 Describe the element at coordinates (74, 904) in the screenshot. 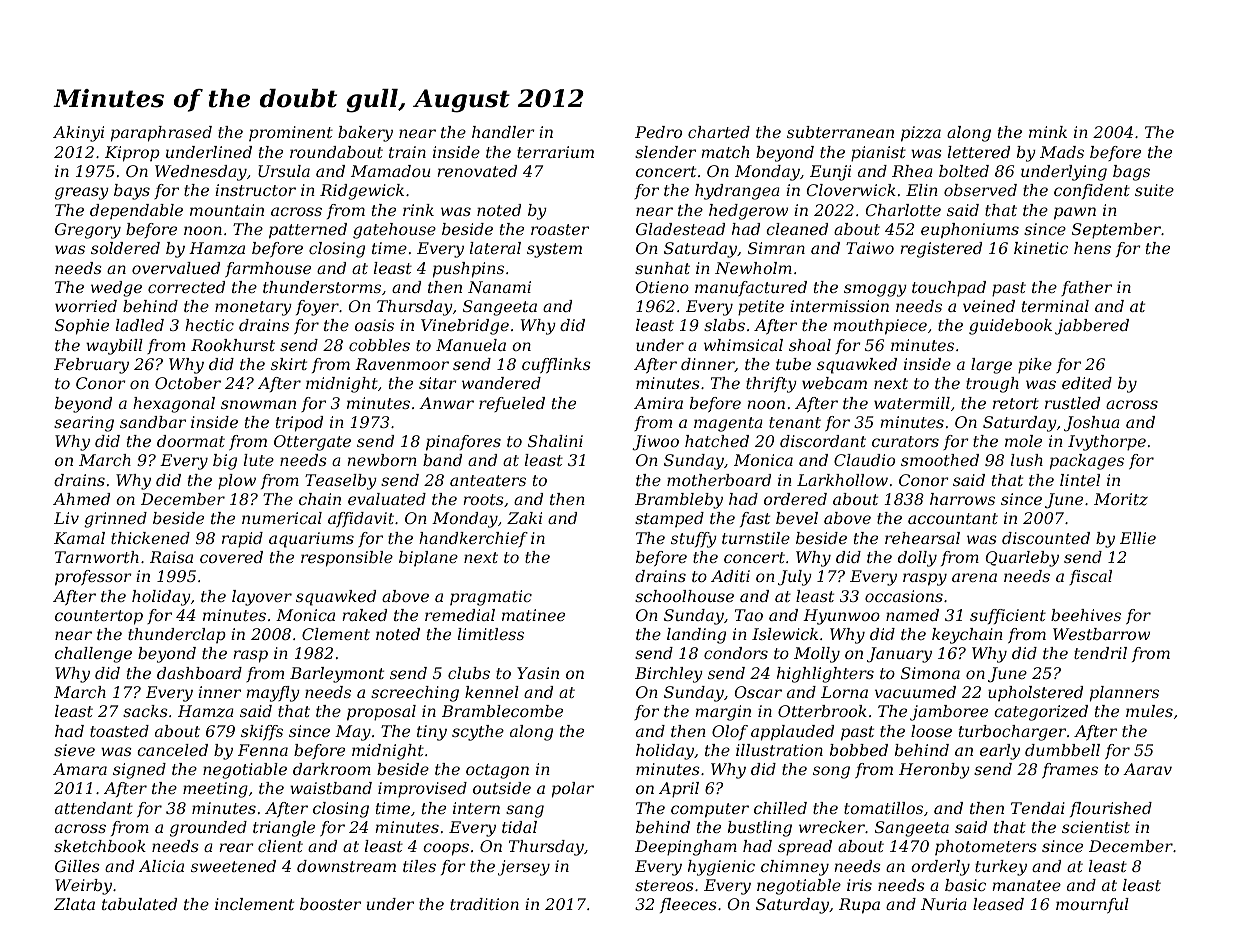

I see `Zlata` at that location.
